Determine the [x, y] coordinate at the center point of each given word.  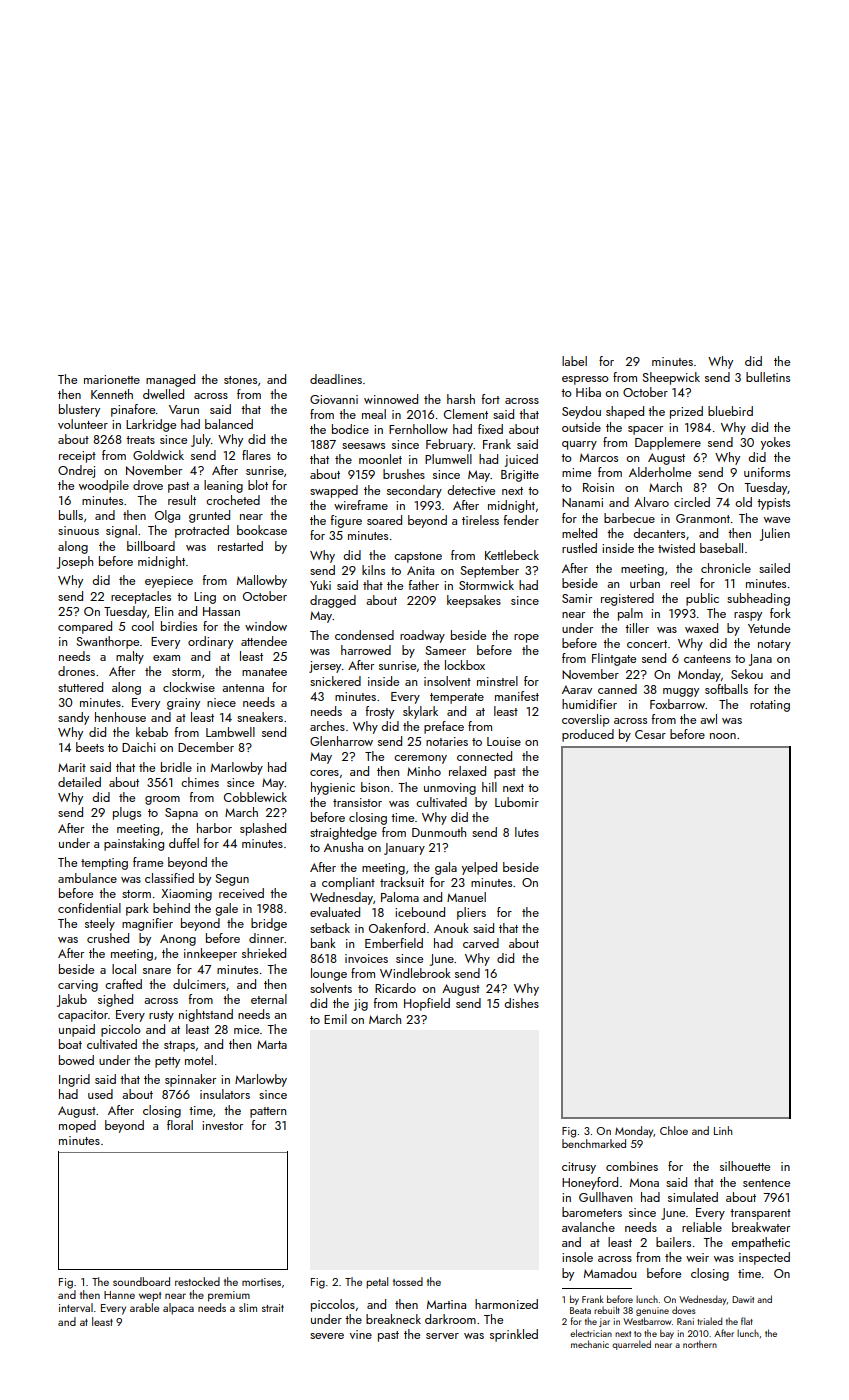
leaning [223, 486]
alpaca [178, 1309]
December [206, 747]
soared [384, 520]
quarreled [631, 1345]
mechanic [590, 1344]
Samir [577, 598]
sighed [115, 1000]
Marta [272, 1044]
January [404, 849]
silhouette [745, 1166]
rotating [770, 706]
